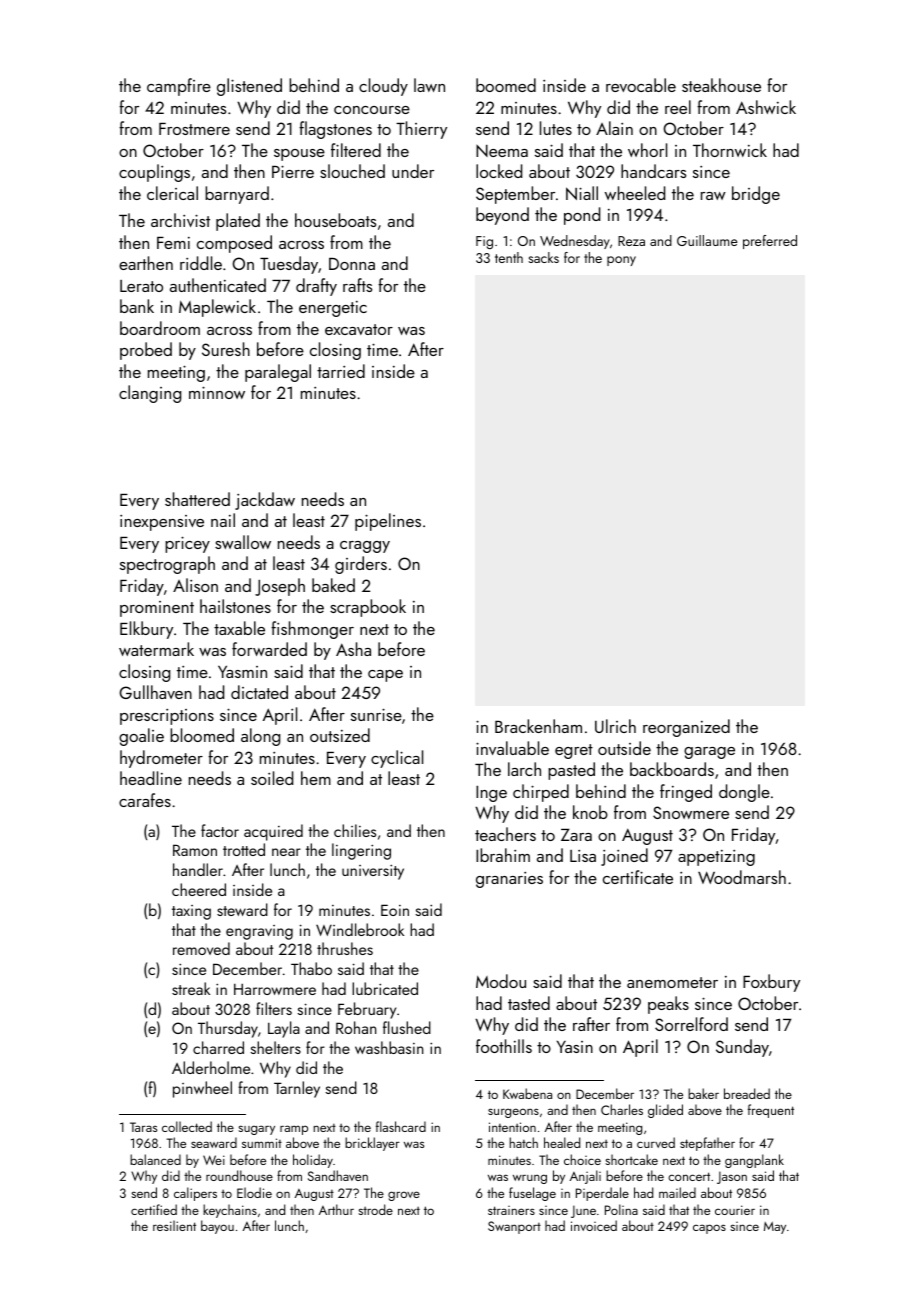  Describe the element at coordinates (162, 523) in the page. I see `inexpensive` at that location.
